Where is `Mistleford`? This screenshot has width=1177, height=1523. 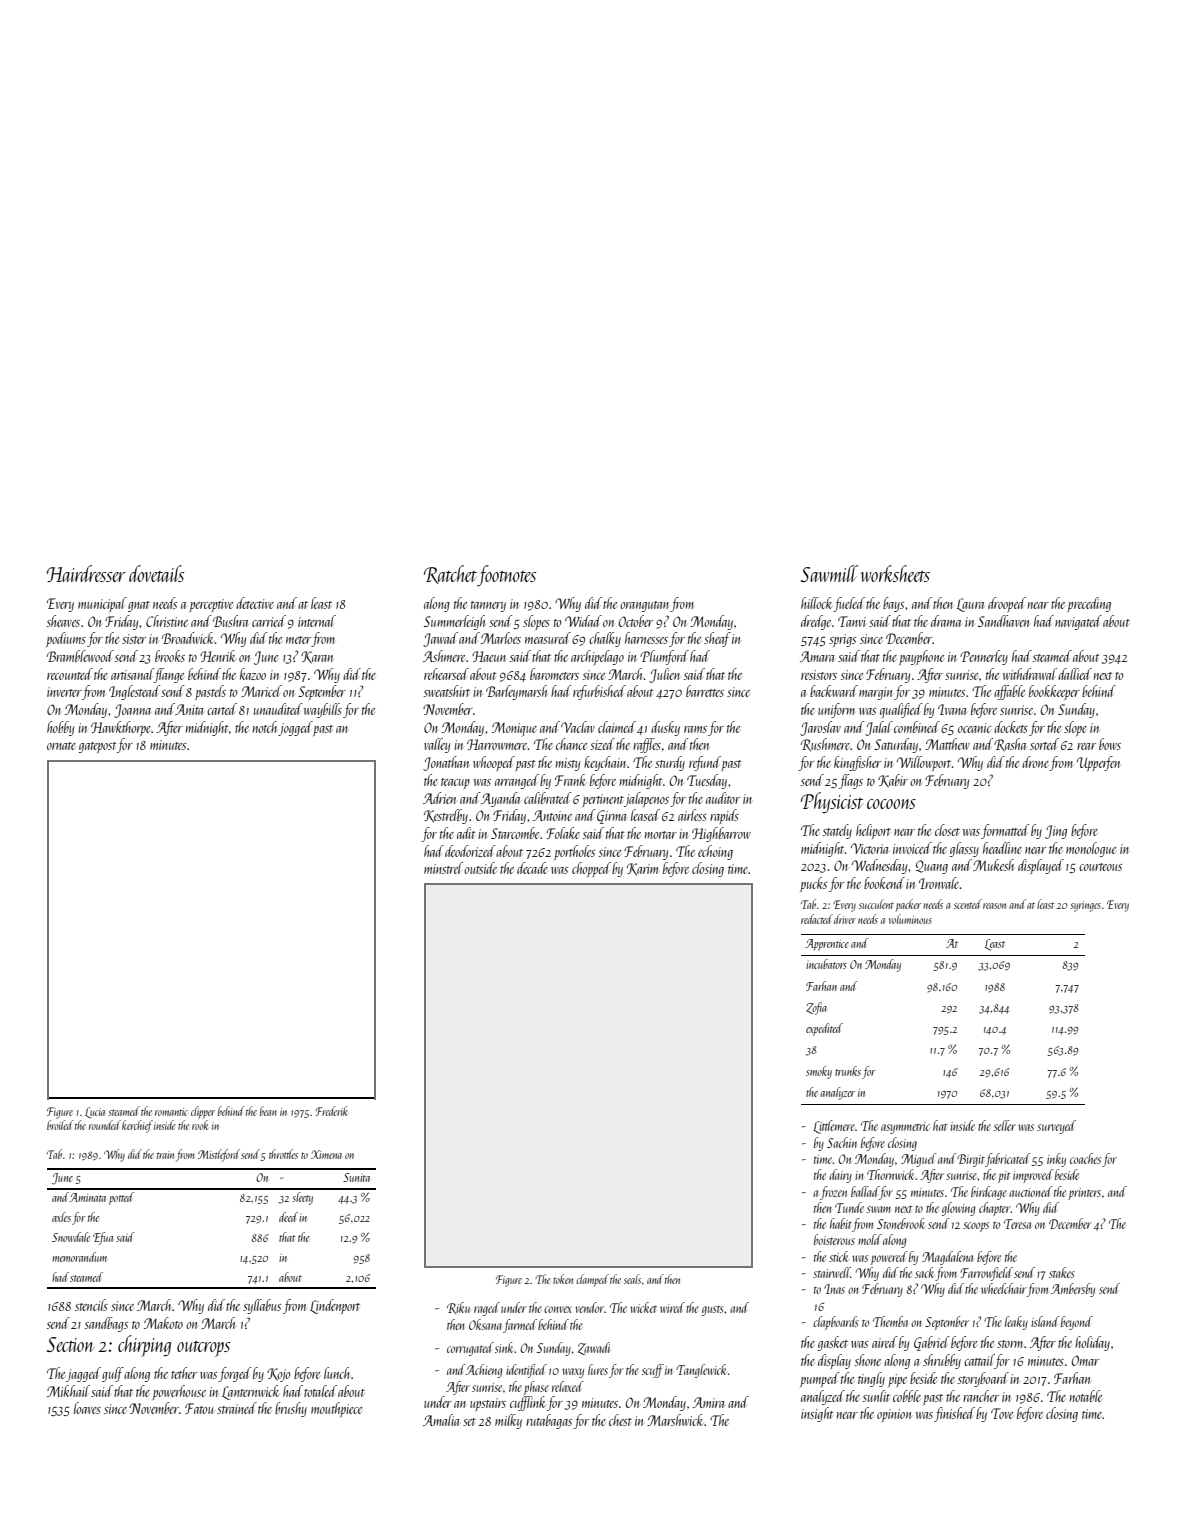 Mistleford is located at coordinates (219, 1155).
